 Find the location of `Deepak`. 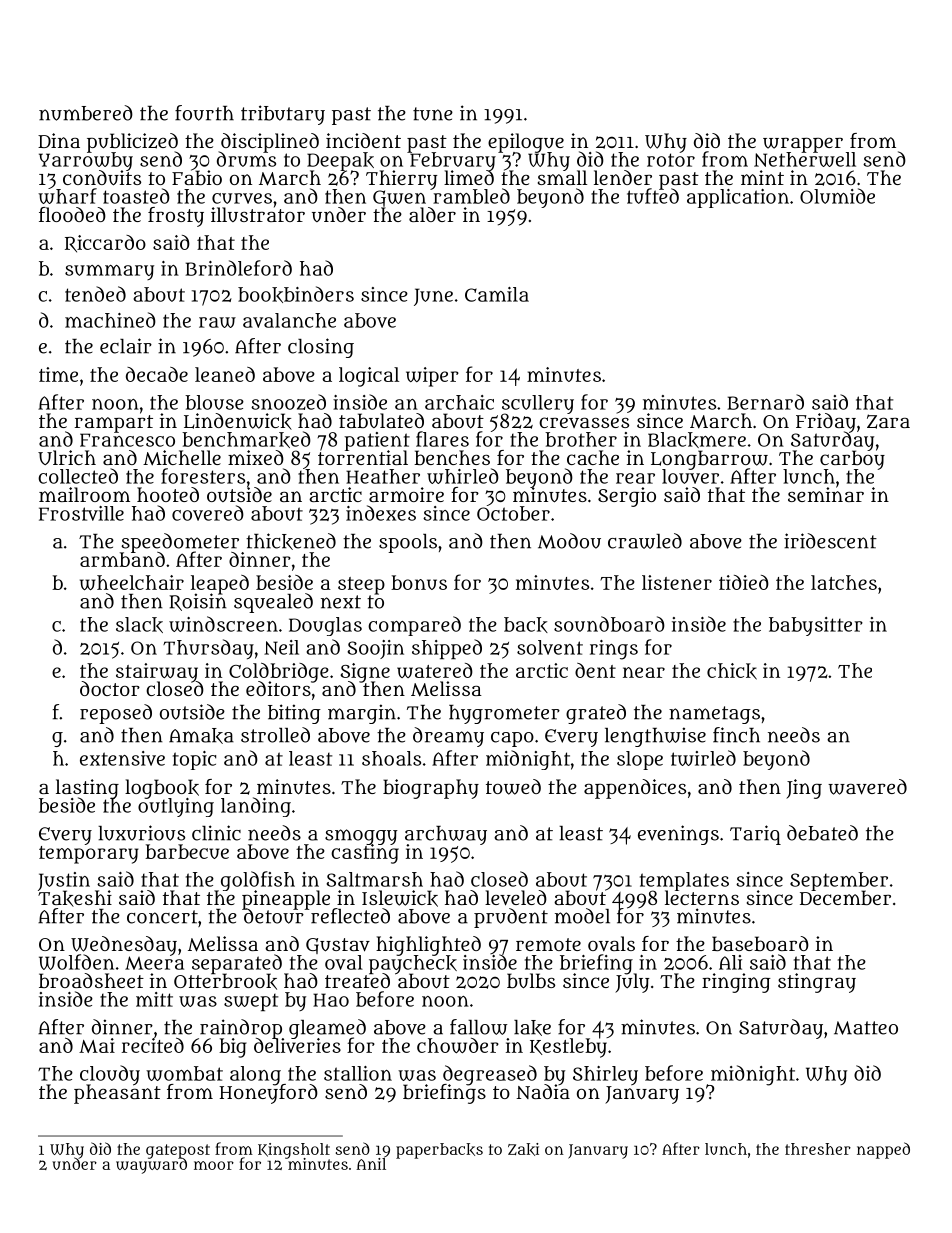

Deepak is located at coordinates (340, 161).
